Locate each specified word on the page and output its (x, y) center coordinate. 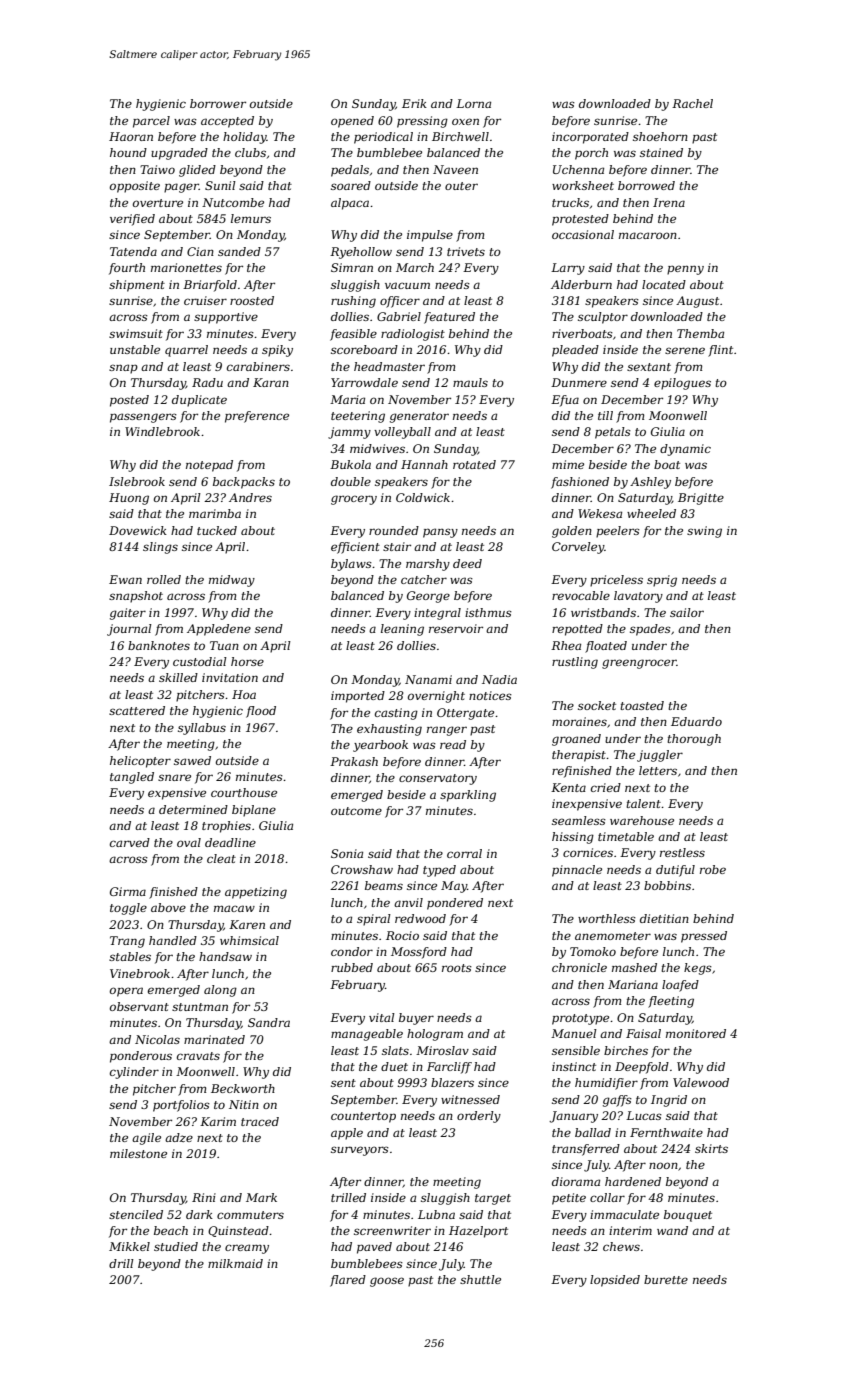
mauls (470, 382)
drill (121, 1263)
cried (606, 787)
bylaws (351, 565)
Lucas (644, 1115)
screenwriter (392, 1230)
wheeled (651, 513)
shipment (137, 286)
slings (160, 548)
